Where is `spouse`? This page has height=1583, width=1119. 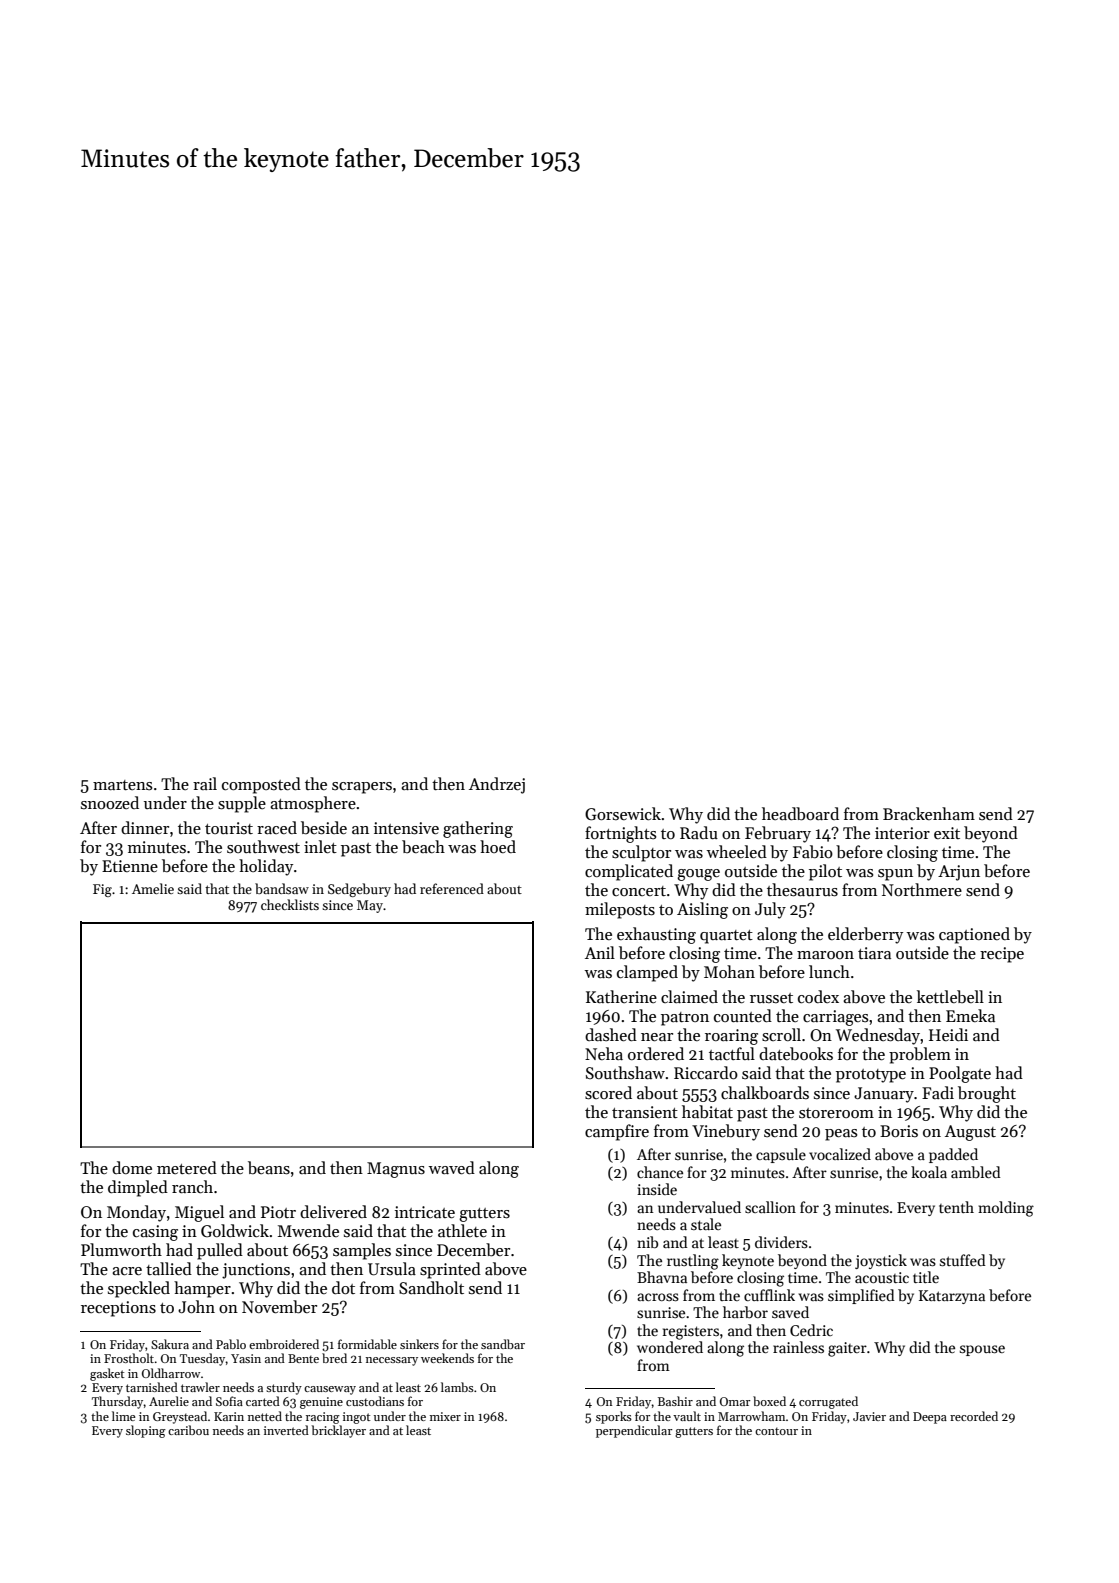
spouse is located at coordinates (982, 1350).
